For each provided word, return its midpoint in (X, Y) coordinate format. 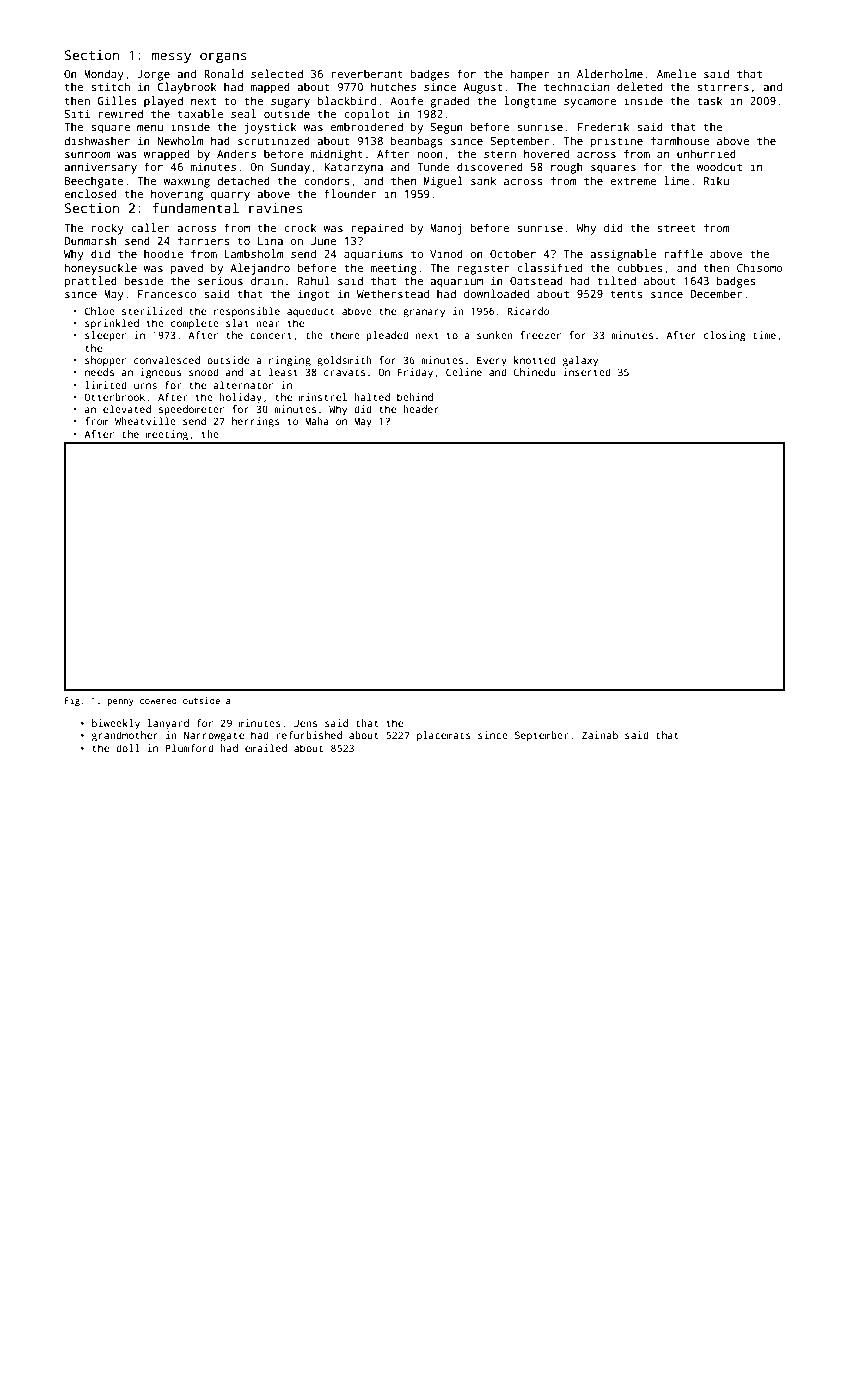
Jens (305, 723)
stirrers (723, 86)
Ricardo (529, 311)
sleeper (105, 336)
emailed (266, 748)
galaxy (580, 361)
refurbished (309, 735)
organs (223, 57)
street (676, 228)
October (513, 253)
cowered (158, 700)
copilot (366, 115)
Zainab (600, 735)
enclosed (90, 193)
